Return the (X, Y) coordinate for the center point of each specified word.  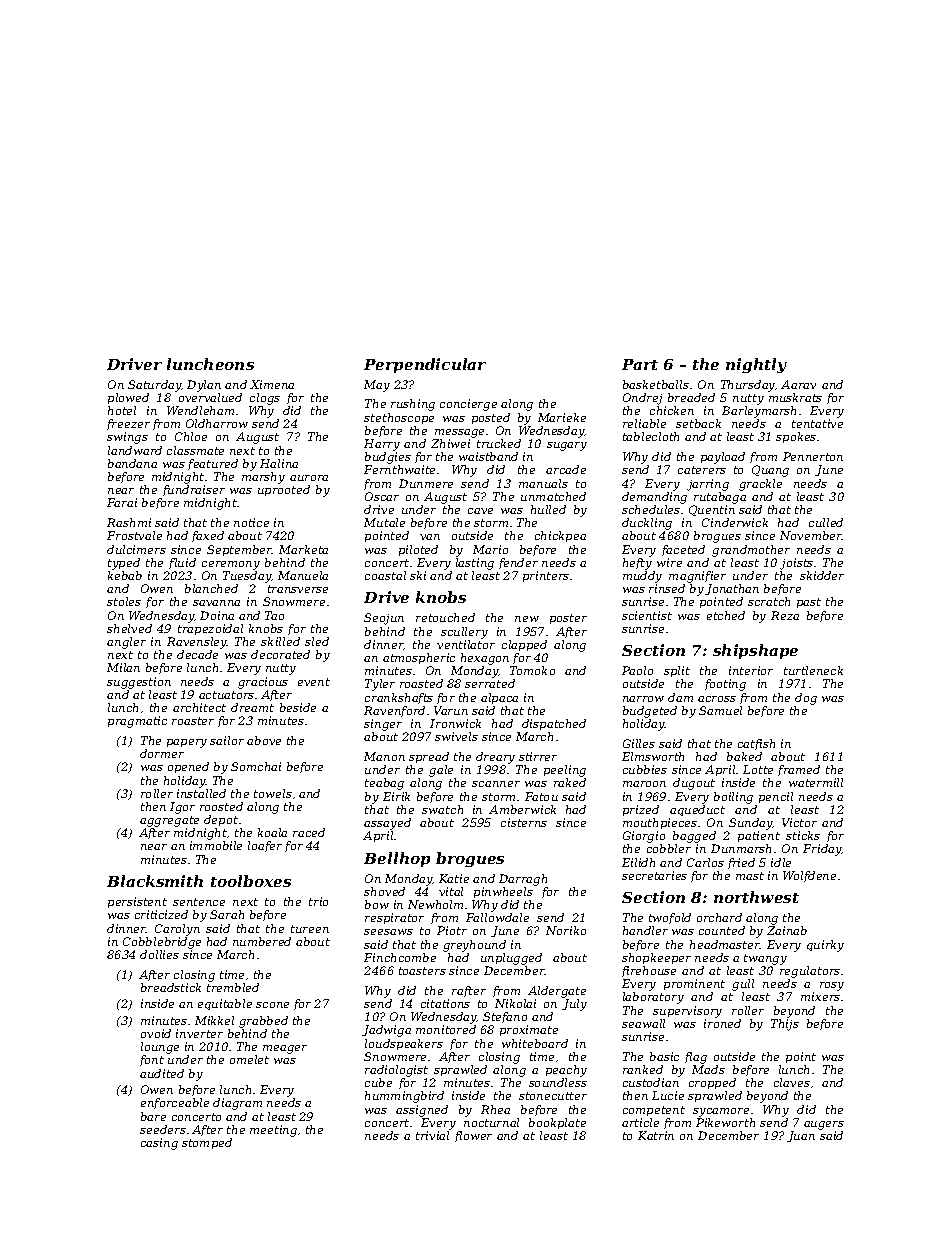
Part (640, 364)
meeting (273, 1131)
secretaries (654, 875)
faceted (683, 550)
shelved (129, 628)
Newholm (435, 904)
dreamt (252, 707)
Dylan (204, 386)
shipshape (755, 651)
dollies (159, 954)
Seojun (384, 619)
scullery (464, 633)
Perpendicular (425, 365)
